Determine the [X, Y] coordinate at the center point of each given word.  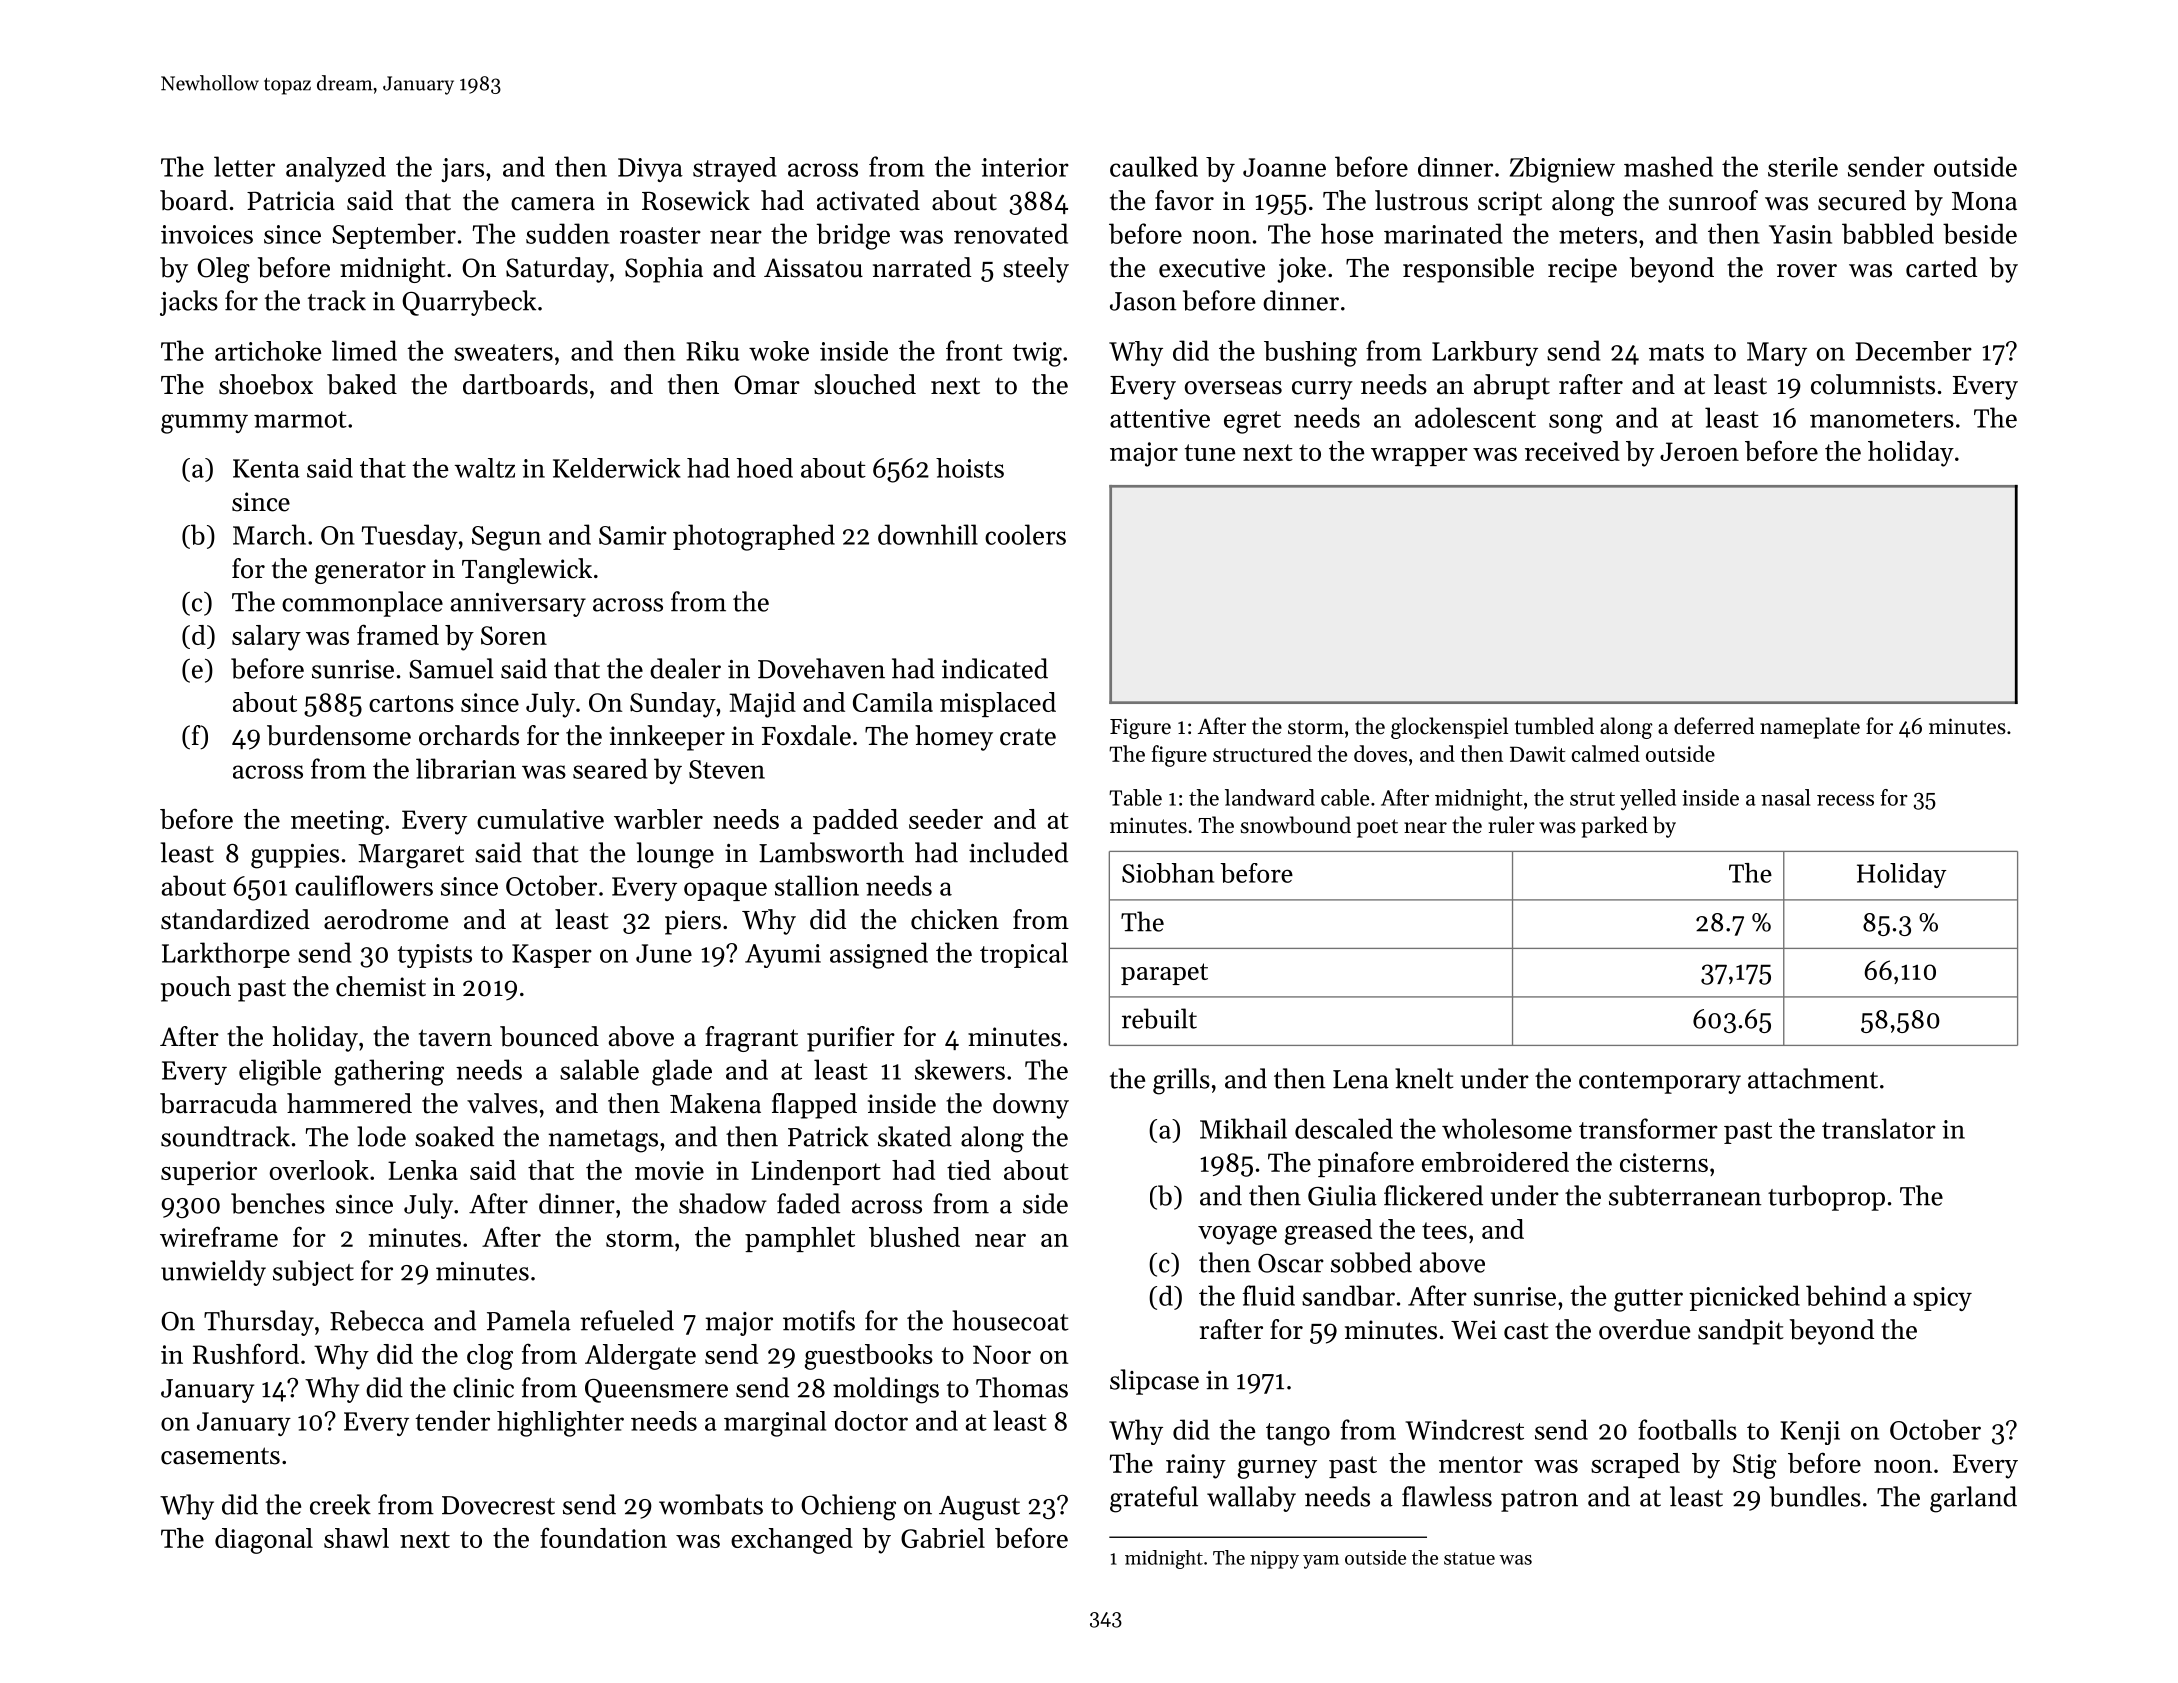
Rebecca [377, 1320]
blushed [914, 1237]
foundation [603, 1537]
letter [244, 166]
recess [1845, 800]
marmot [300, 419]
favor [1184, 200]
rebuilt [1159, 1018]
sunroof [1713, 200]
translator [1879, 1128]
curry [1322, 390]
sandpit [1740, 1332]
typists [434, 956]
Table [1135, 797]
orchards [469, 735]
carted [1941, 267]
